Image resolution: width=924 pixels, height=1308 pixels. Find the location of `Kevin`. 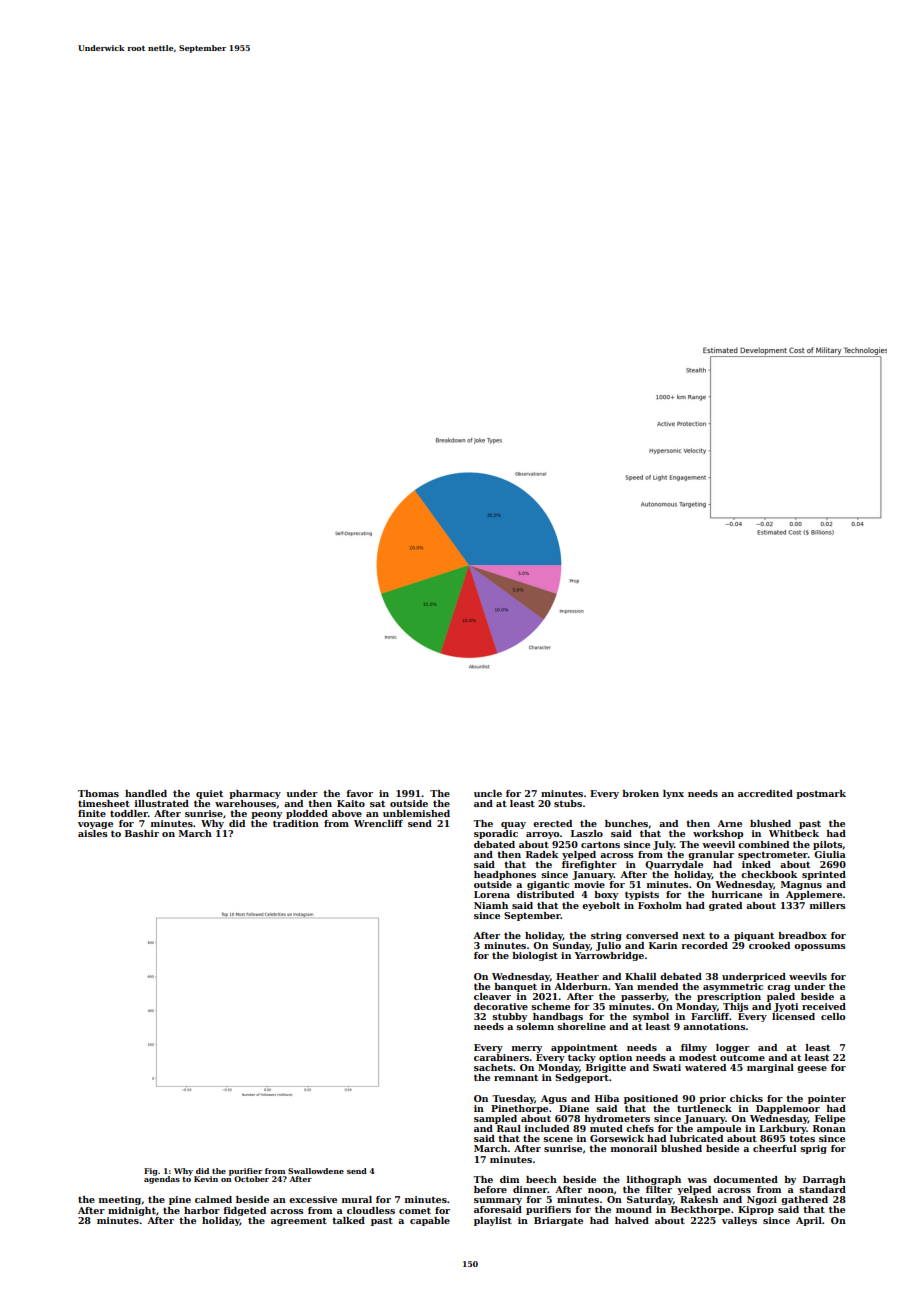

Kevin is located at coordinates (206, 1179).
